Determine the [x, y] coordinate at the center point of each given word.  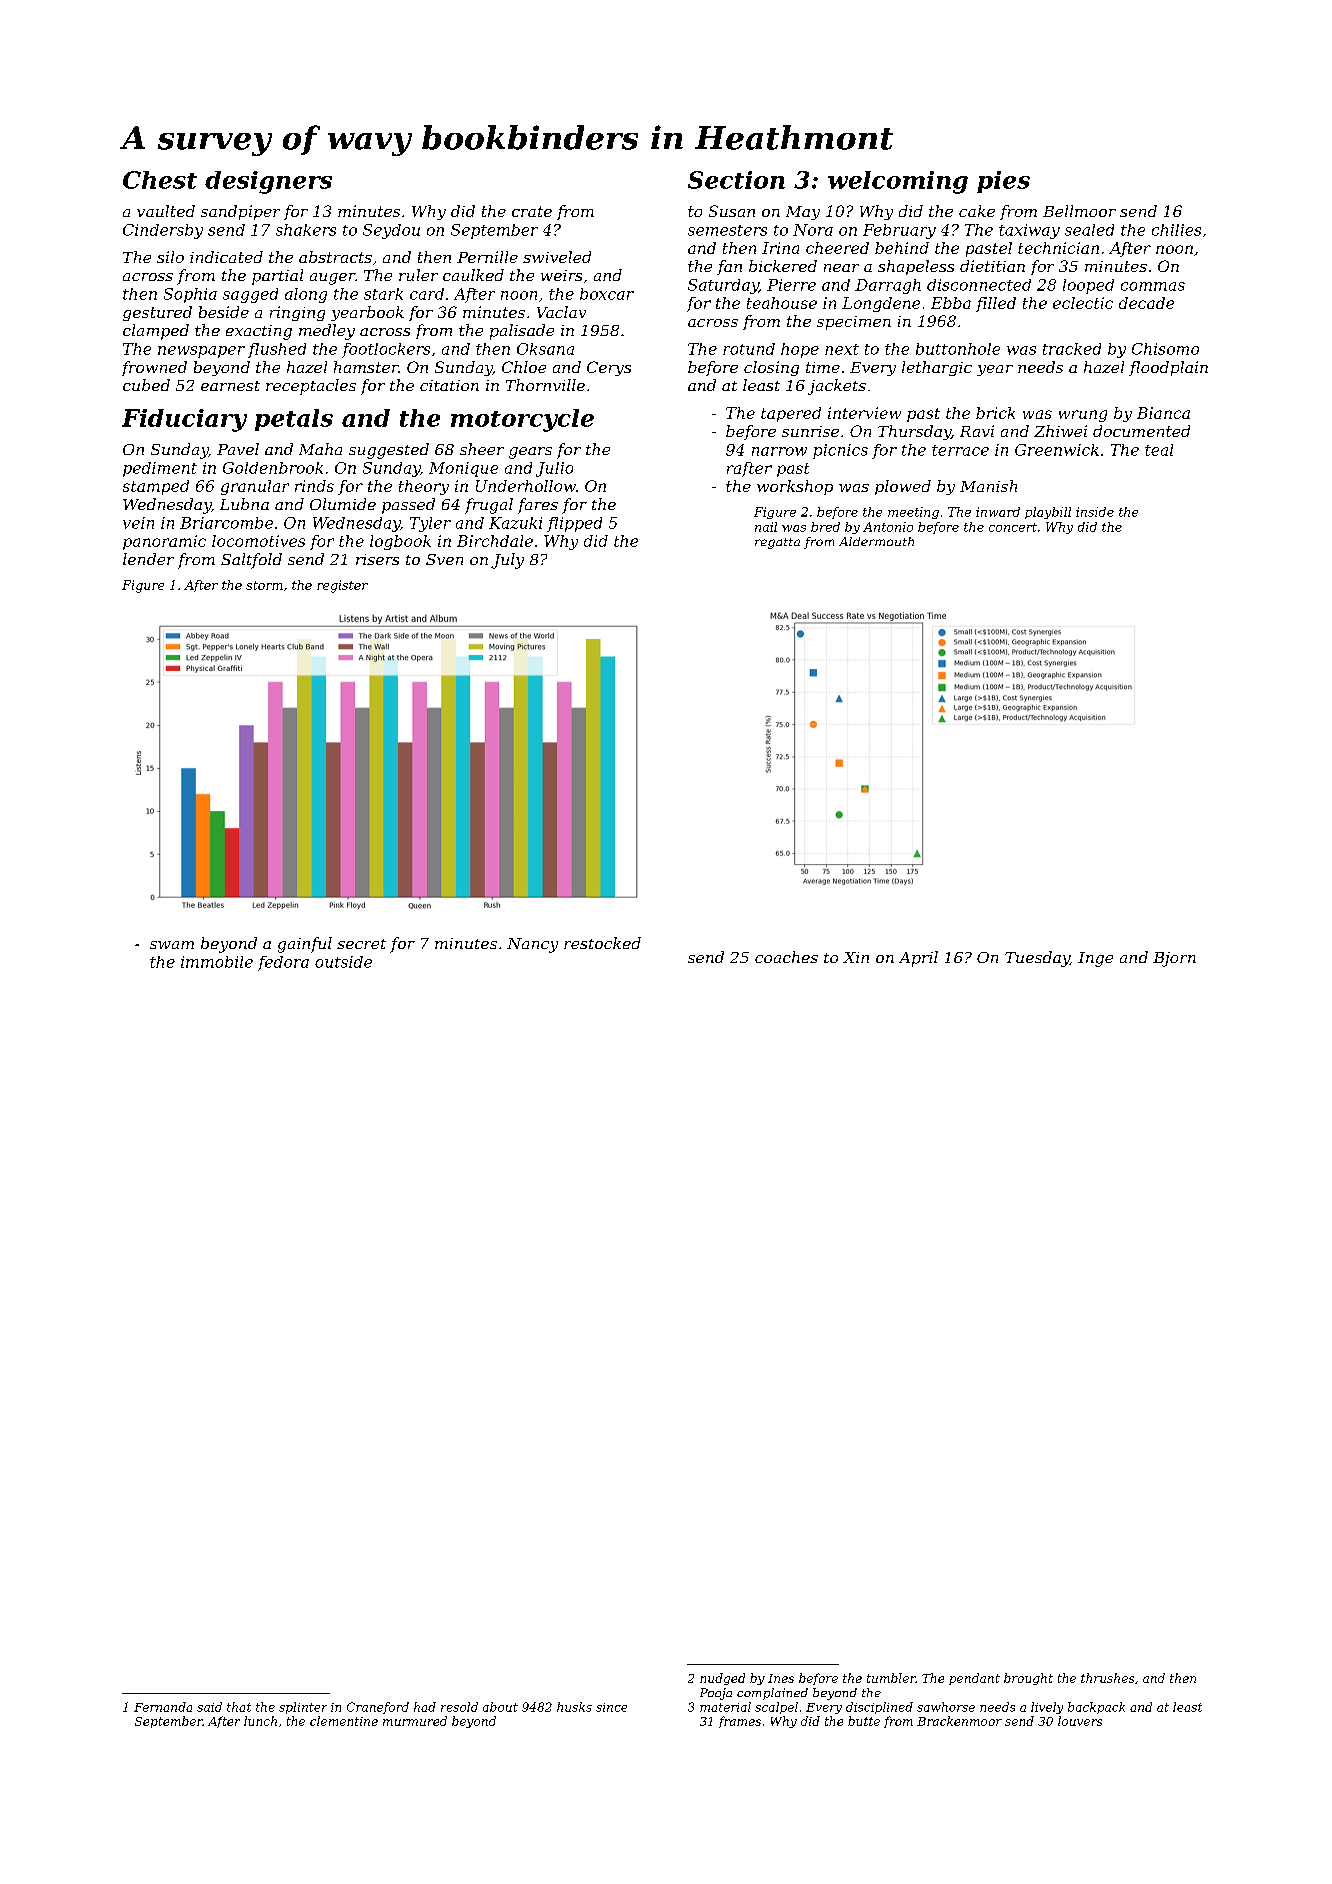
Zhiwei [1060, 431]
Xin [856, 957]
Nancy [532, 945]
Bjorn [1174, 959]
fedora [283, 963]
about [500, 1707]
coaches [786, 957]
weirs [561, 275]
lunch [260, 1721]
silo [170, 257]
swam [172, 945]
